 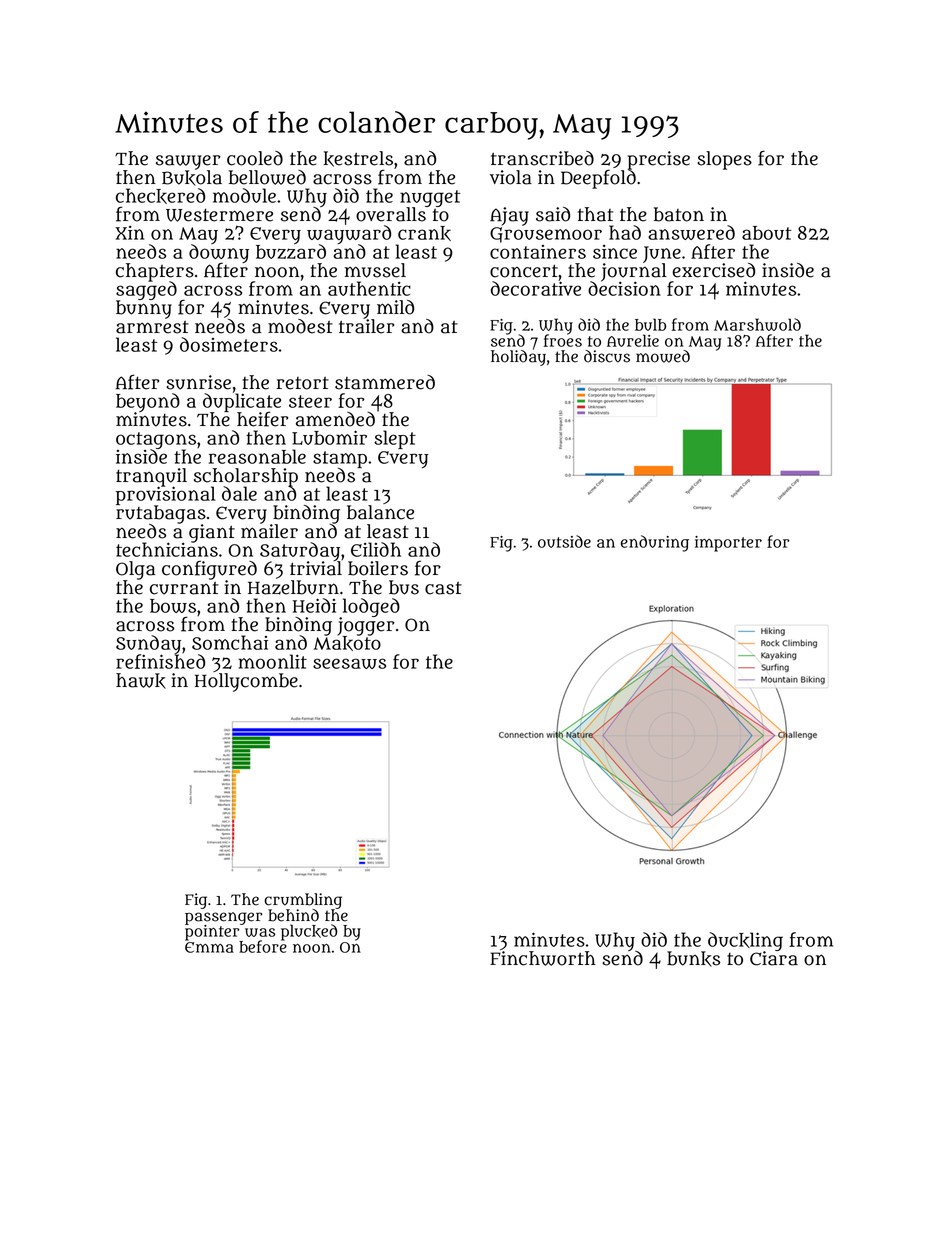 What do you see at coordinates (269, 531) in the document?
I see `mailer` at bounding box center [269, 531].
